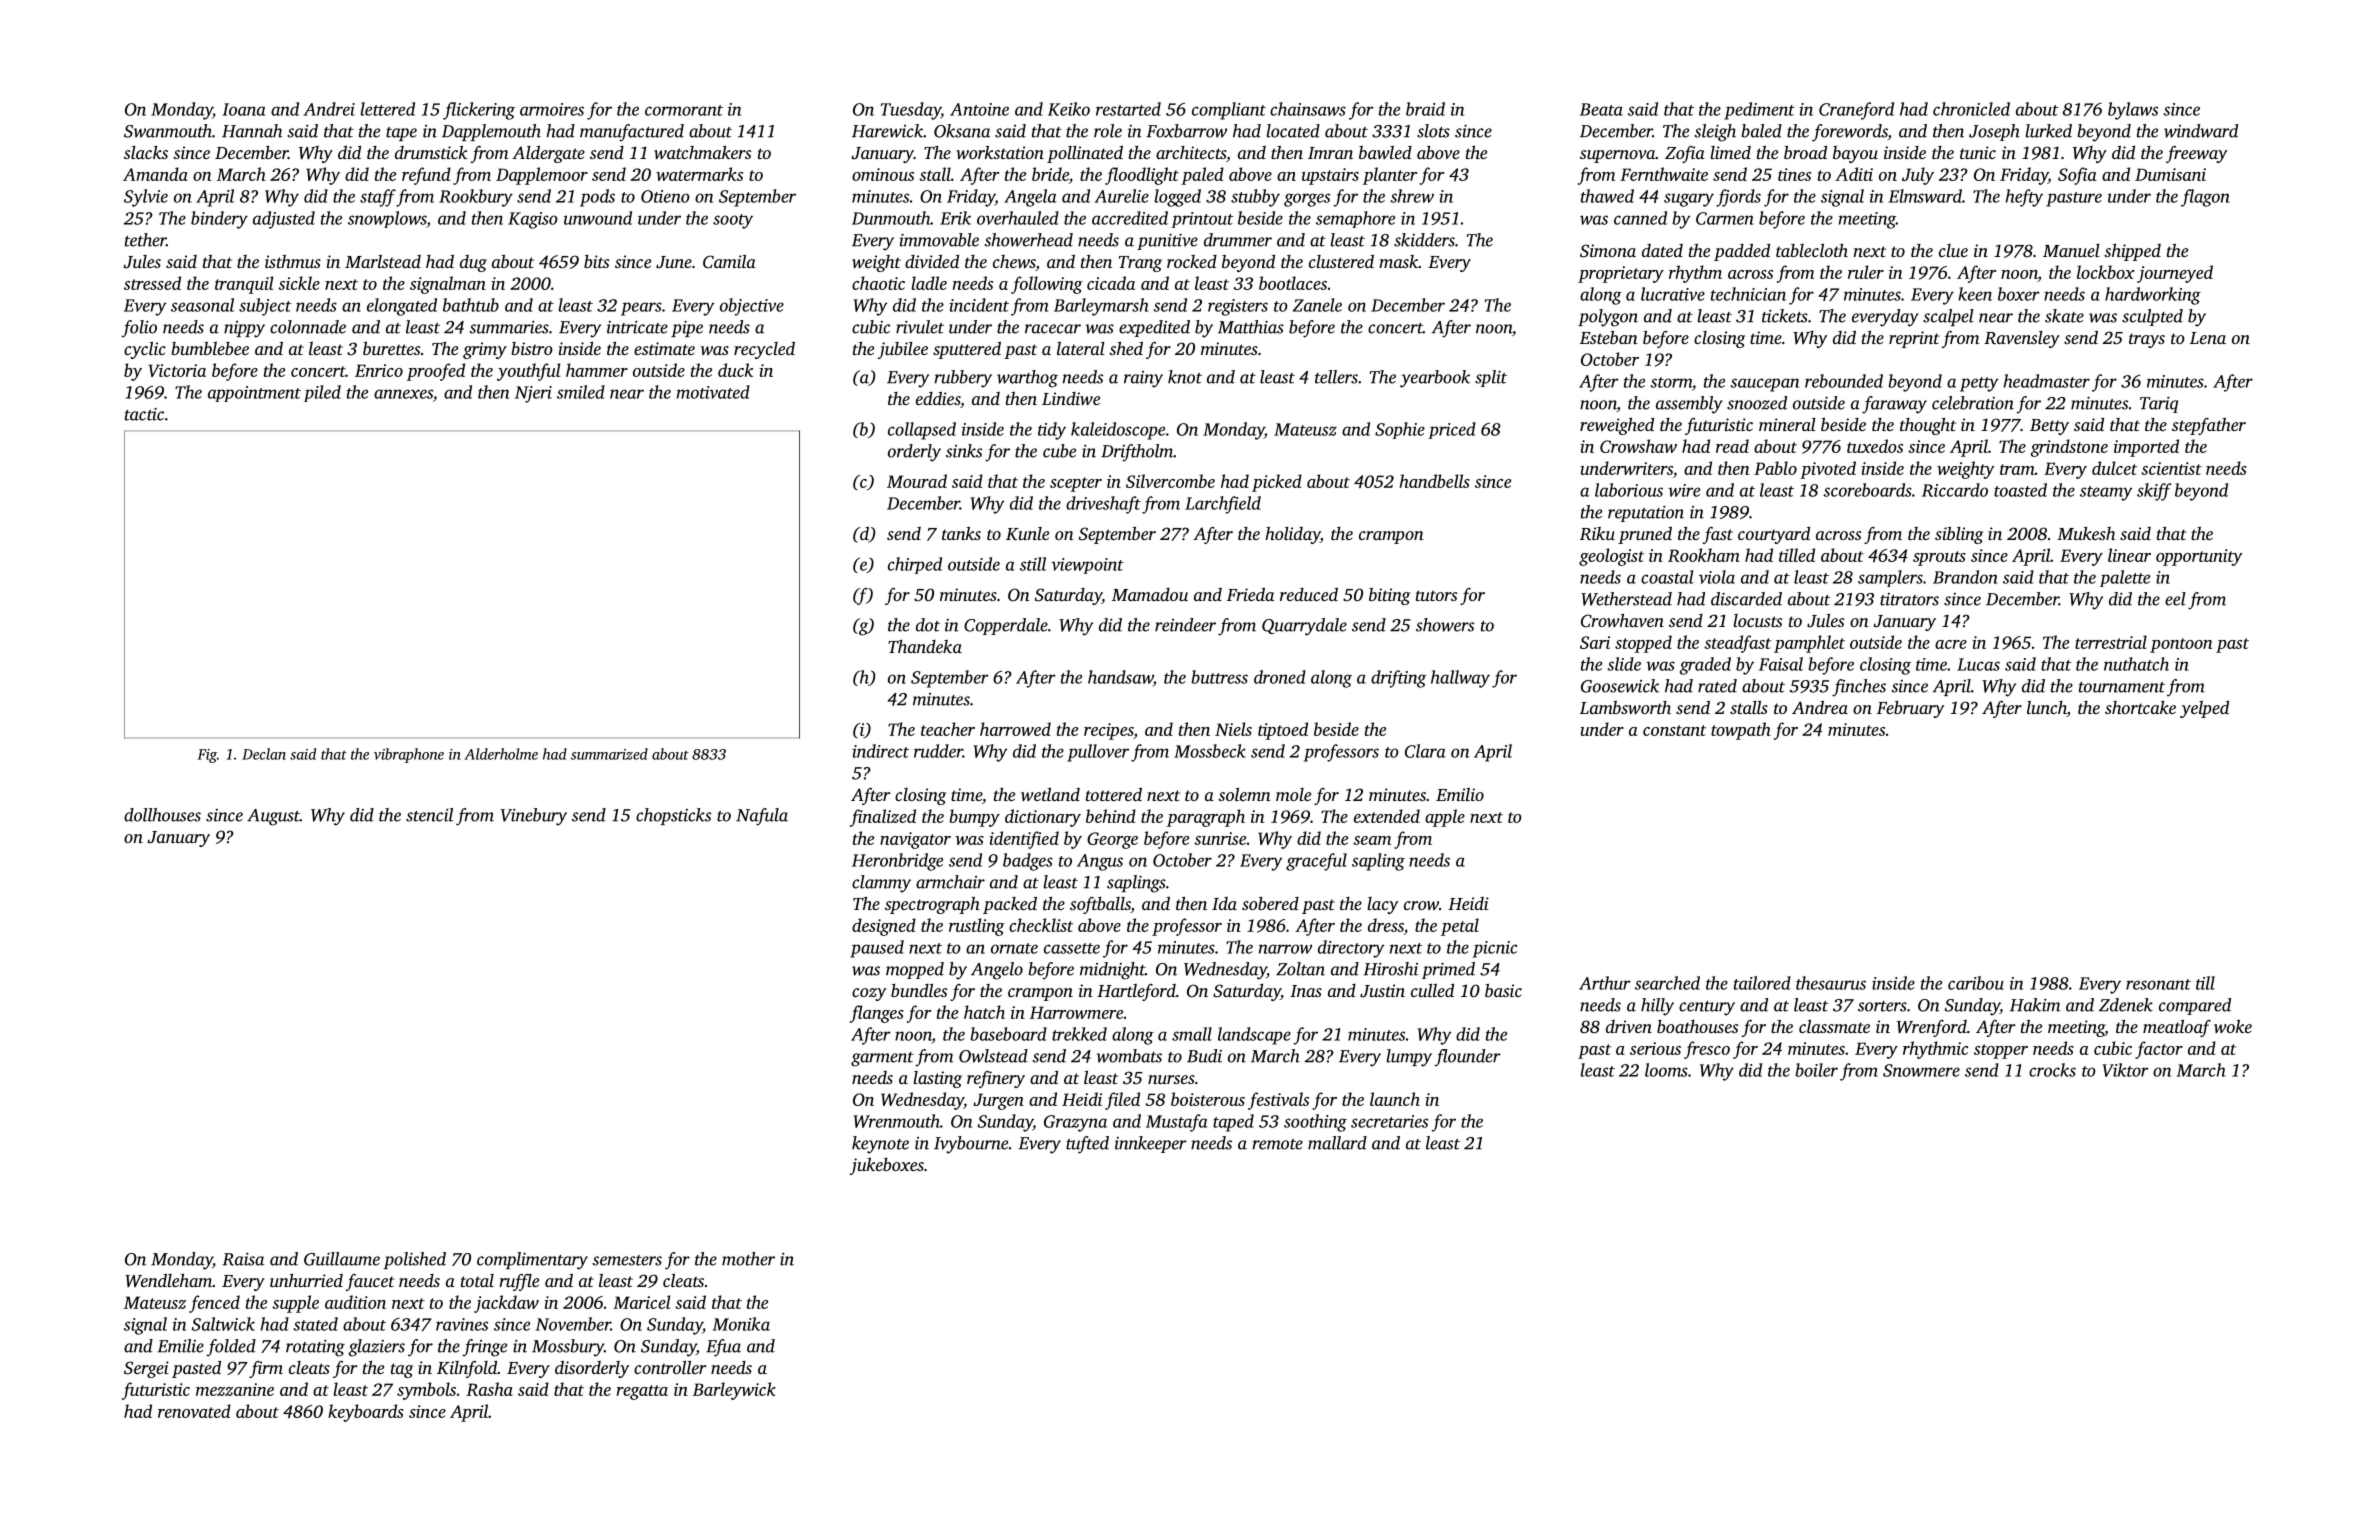 The width and height of the screenshot is (2380, 1540). Describe the element at coordinates (734, 1391) in the screenshot. I see `Barleywick` at that location.
